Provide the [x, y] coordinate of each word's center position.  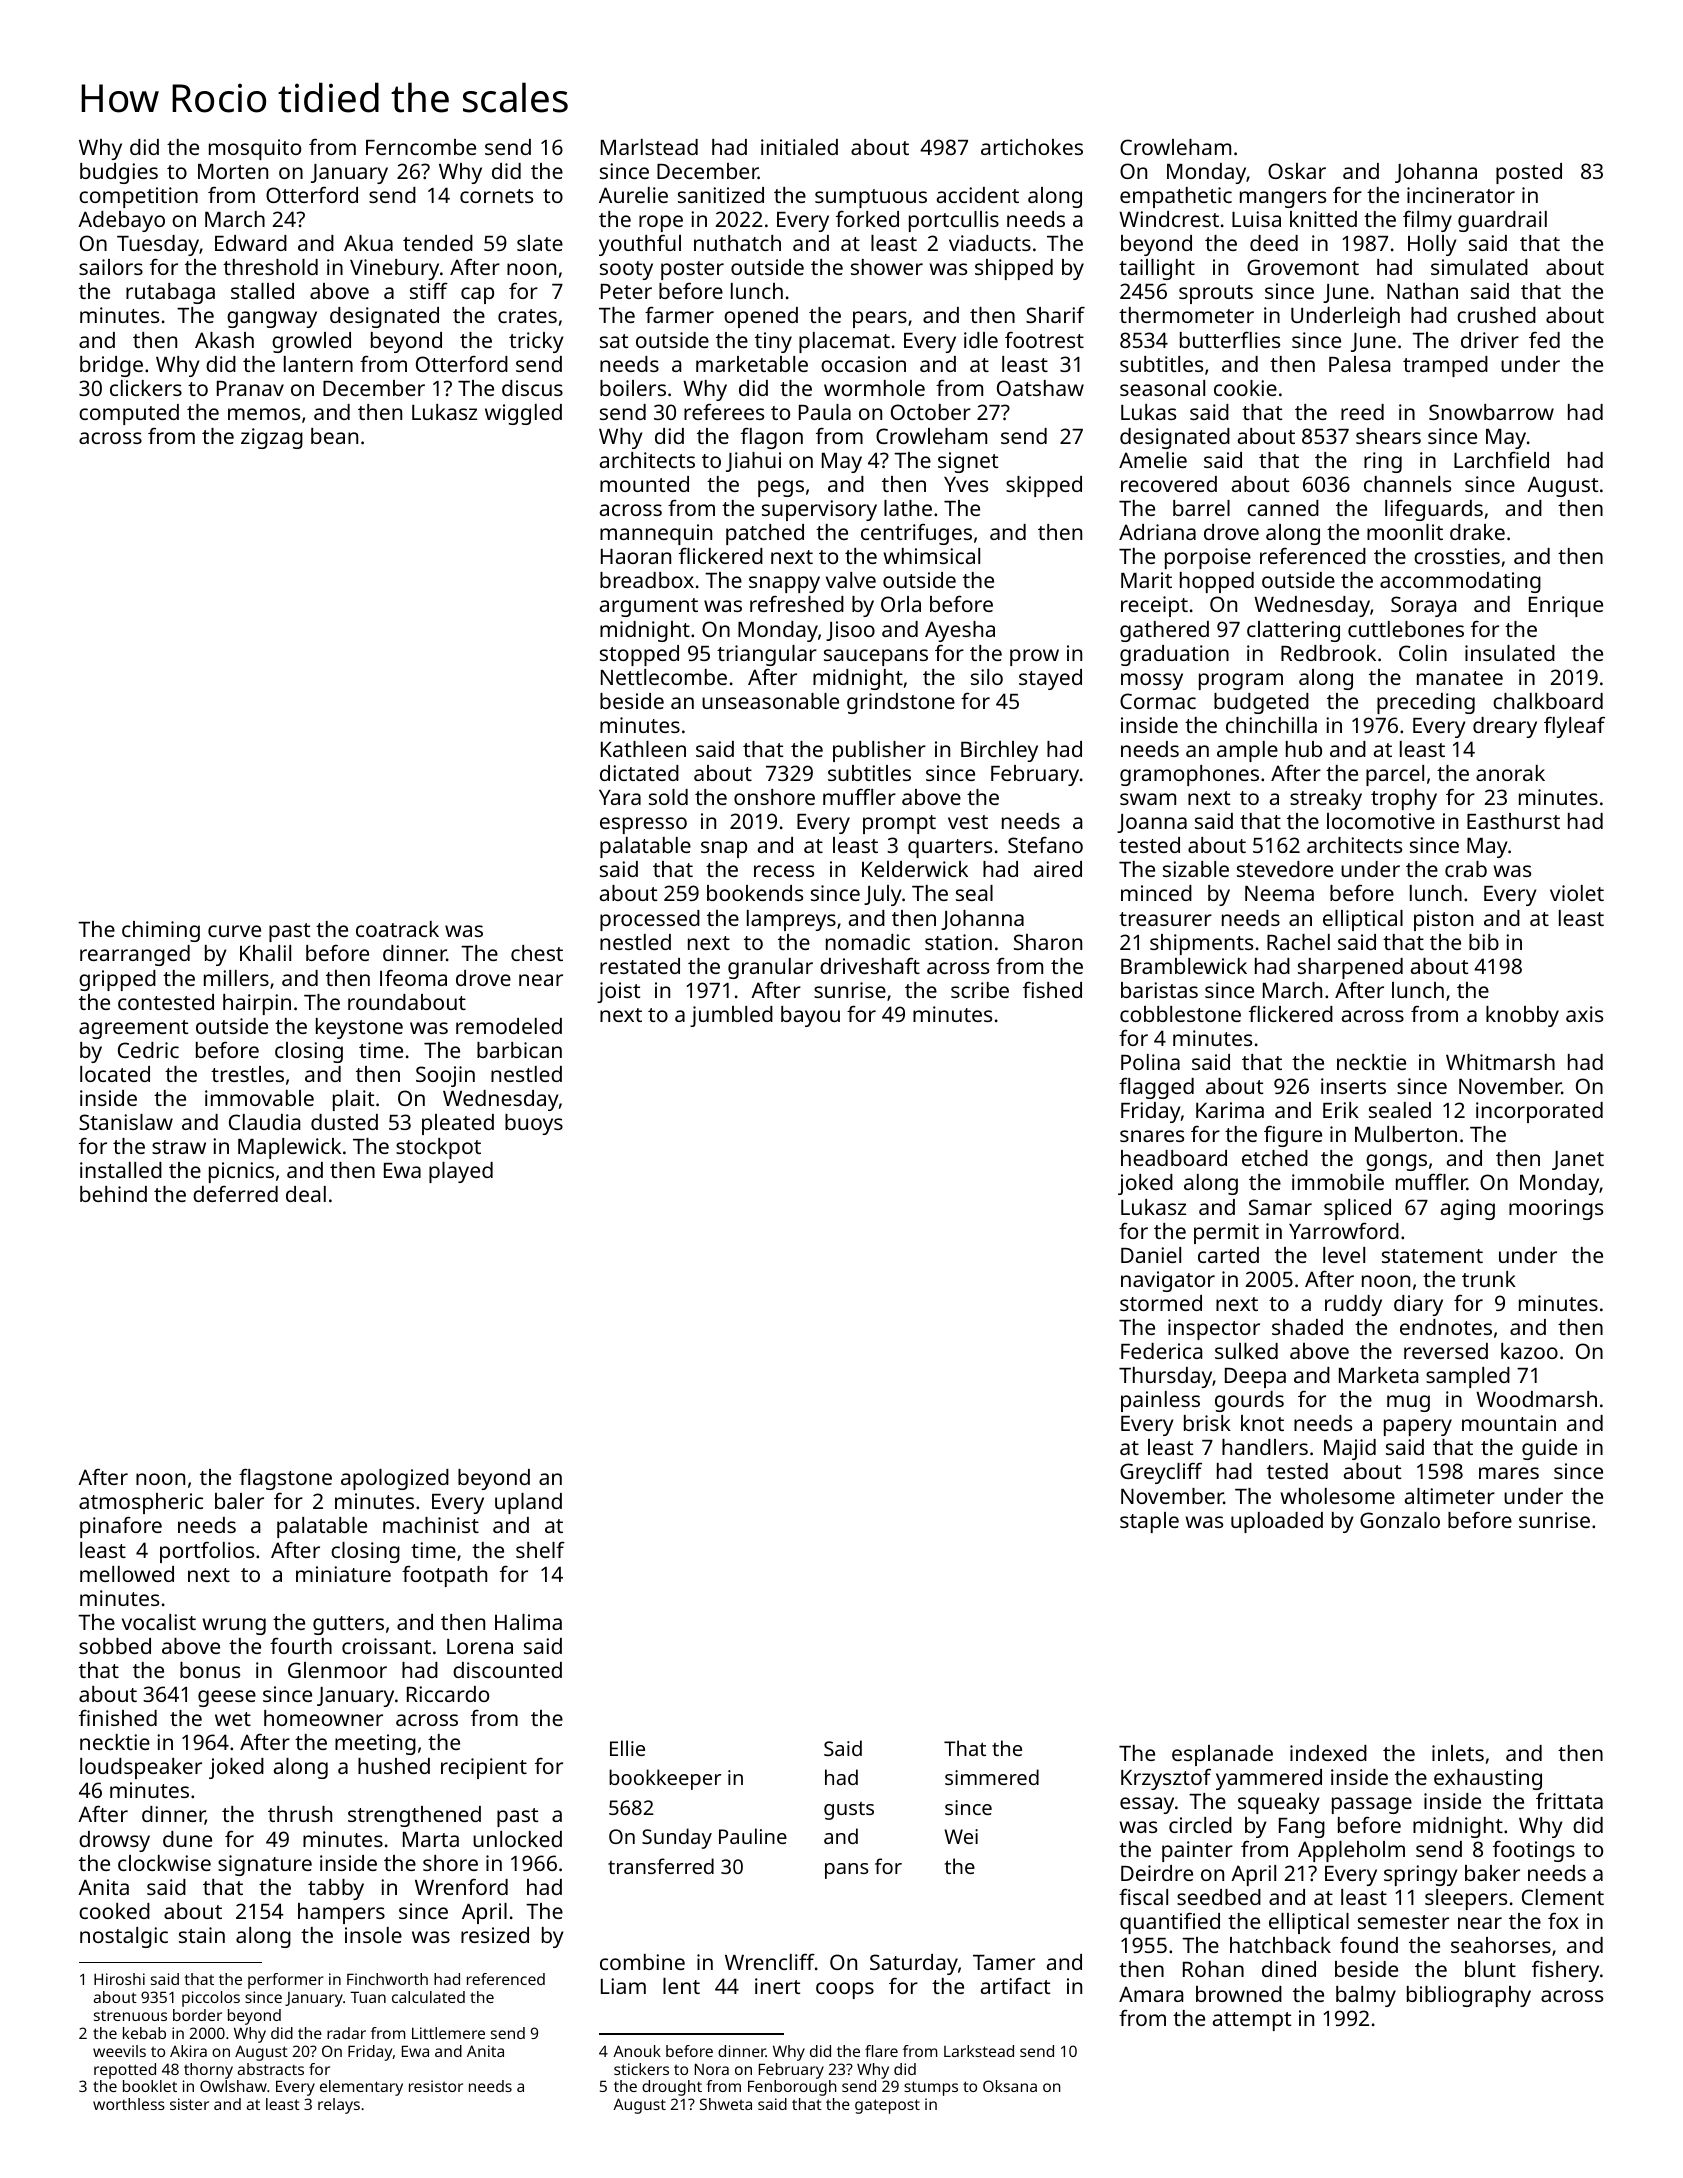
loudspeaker [141, 1768]
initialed [799, 147]
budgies [119, 173]
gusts [849, 1811]
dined [1289, 1969]
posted [1529, 173]
